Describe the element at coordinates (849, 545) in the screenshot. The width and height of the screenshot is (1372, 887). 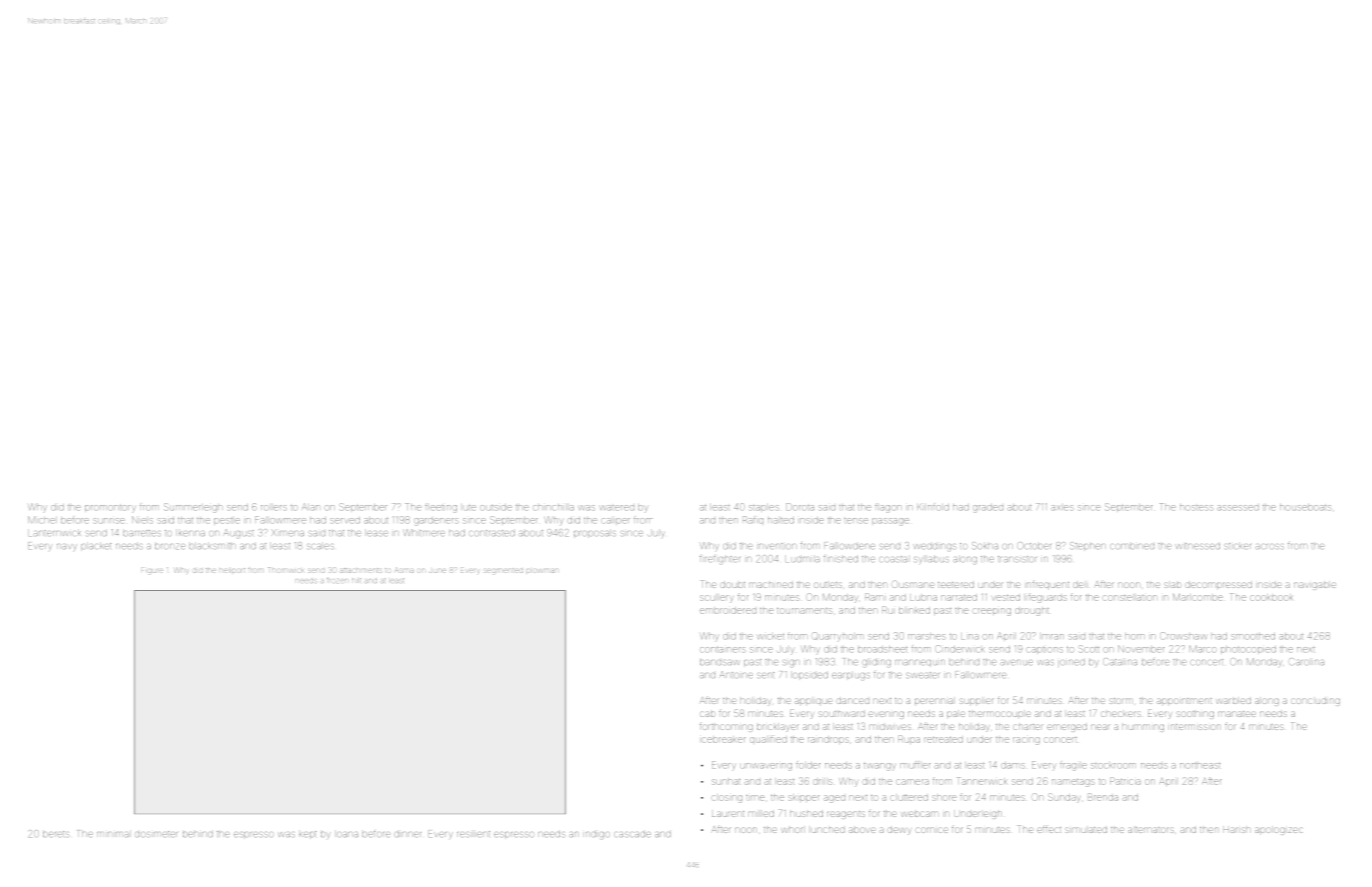
I see `Fallowdene` at that location.
